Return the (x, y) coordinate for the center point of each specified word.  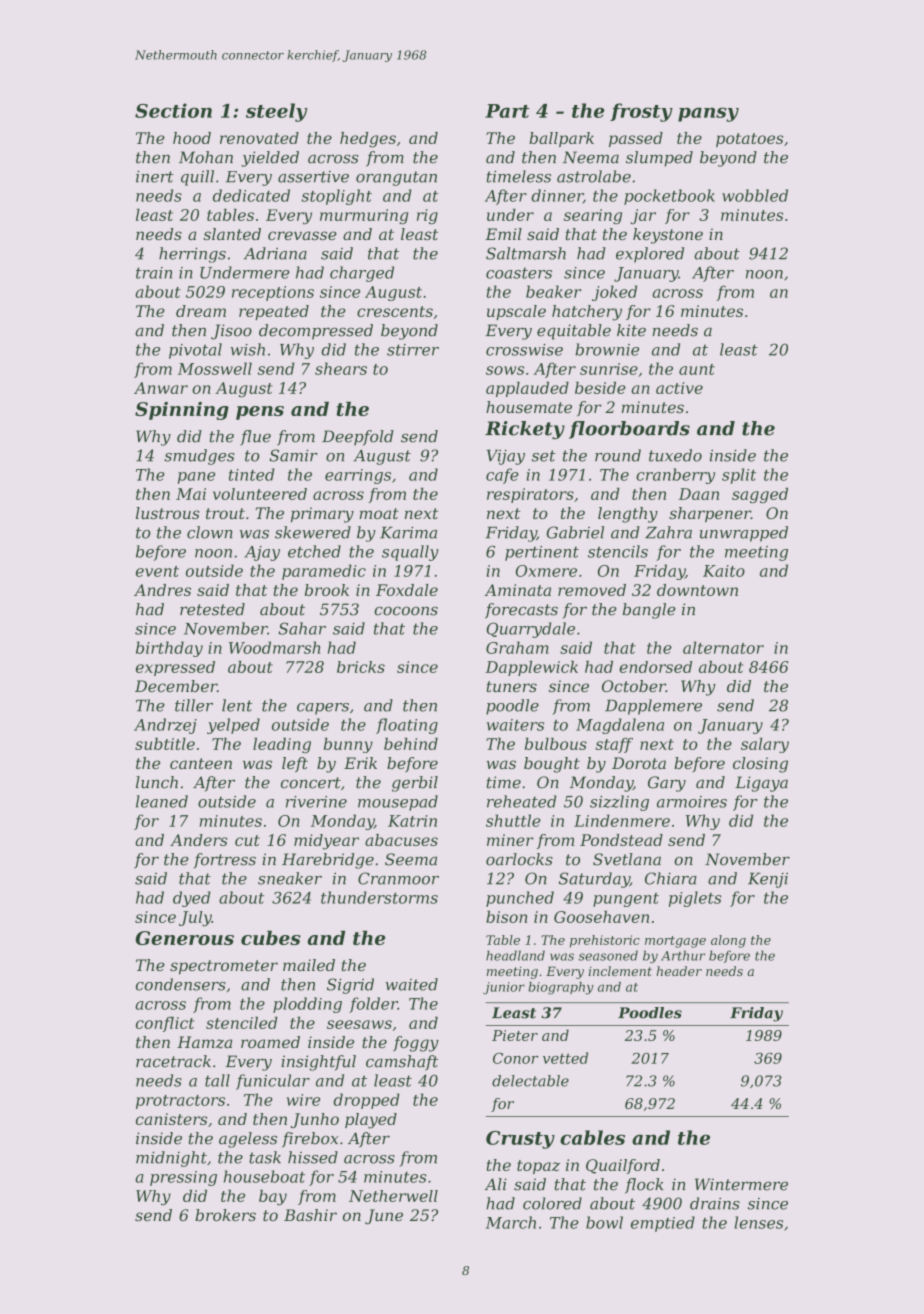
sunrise (609, 369)
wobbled (755, 195)
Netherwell (393, 1196)
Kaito (724, 571)
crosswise (524, 350)
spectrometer (224, 967)
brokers (225, 1215)
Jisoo (231, 332)
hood (192, 138)
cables (592, 1137)
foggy (416, 1044)
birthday (169, 649)
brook (327, 590)
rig (427, 216)
